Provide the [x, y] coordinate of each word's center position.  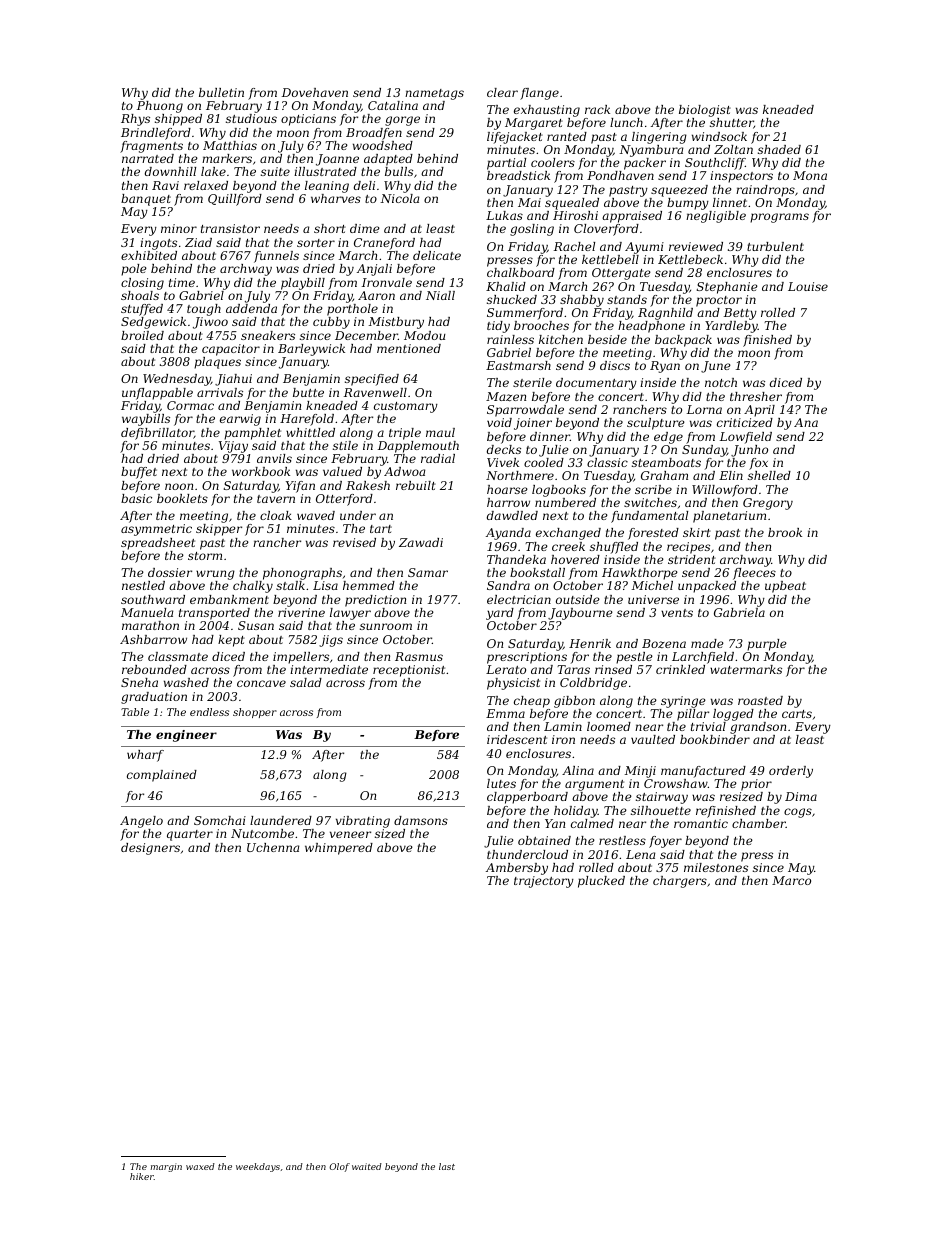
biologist [705, 111]
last [447, 1166]
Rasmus [419, 656]
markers [227, 158]
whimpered [339, 849]
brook [785, 532]
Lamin [563, 726]
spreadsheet [158, 544]
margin [166, 1167]
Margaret [534, 124]
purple [767, 645]
